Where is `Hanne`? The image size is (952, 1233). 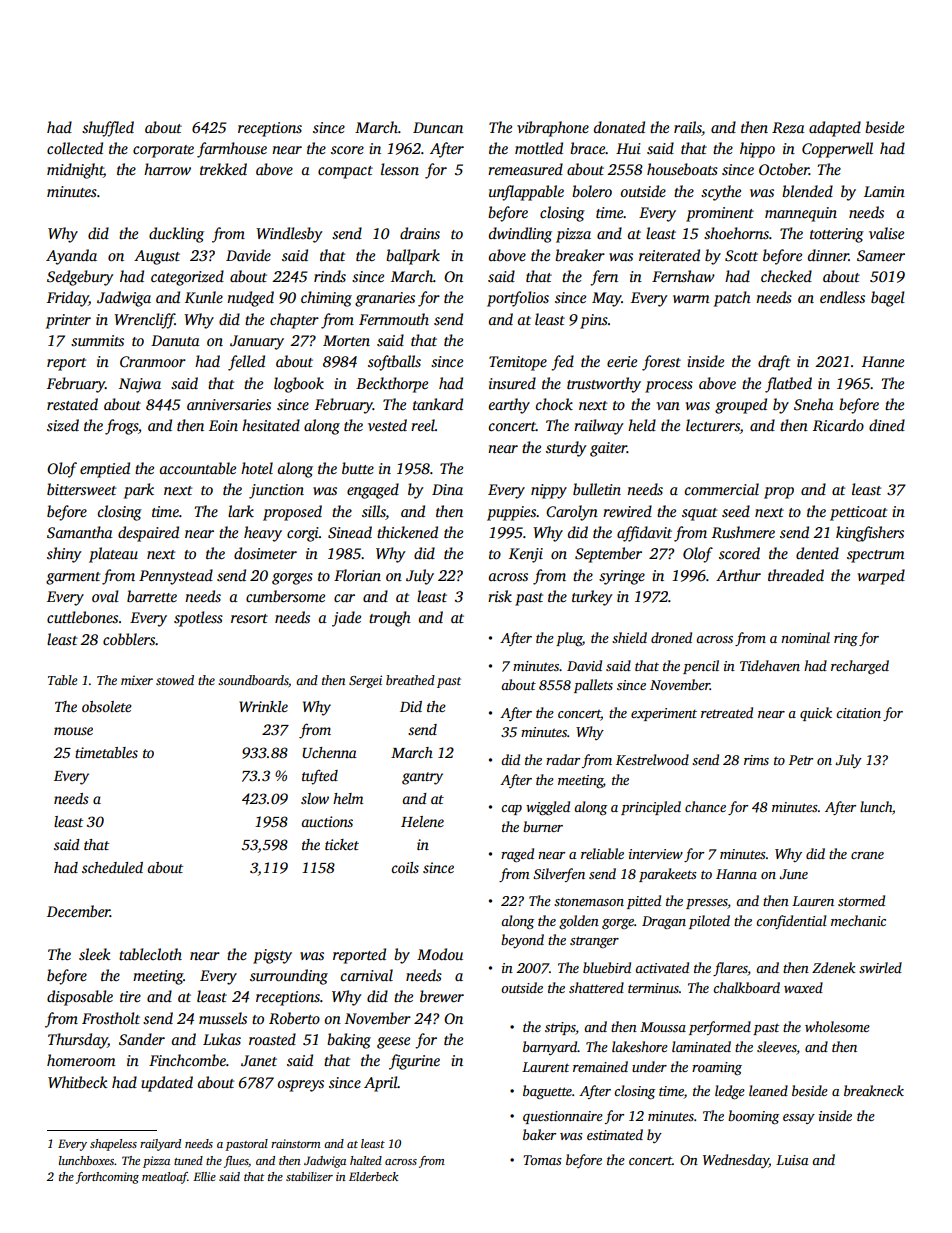 Hanne is located at coordinates (883, 361).
